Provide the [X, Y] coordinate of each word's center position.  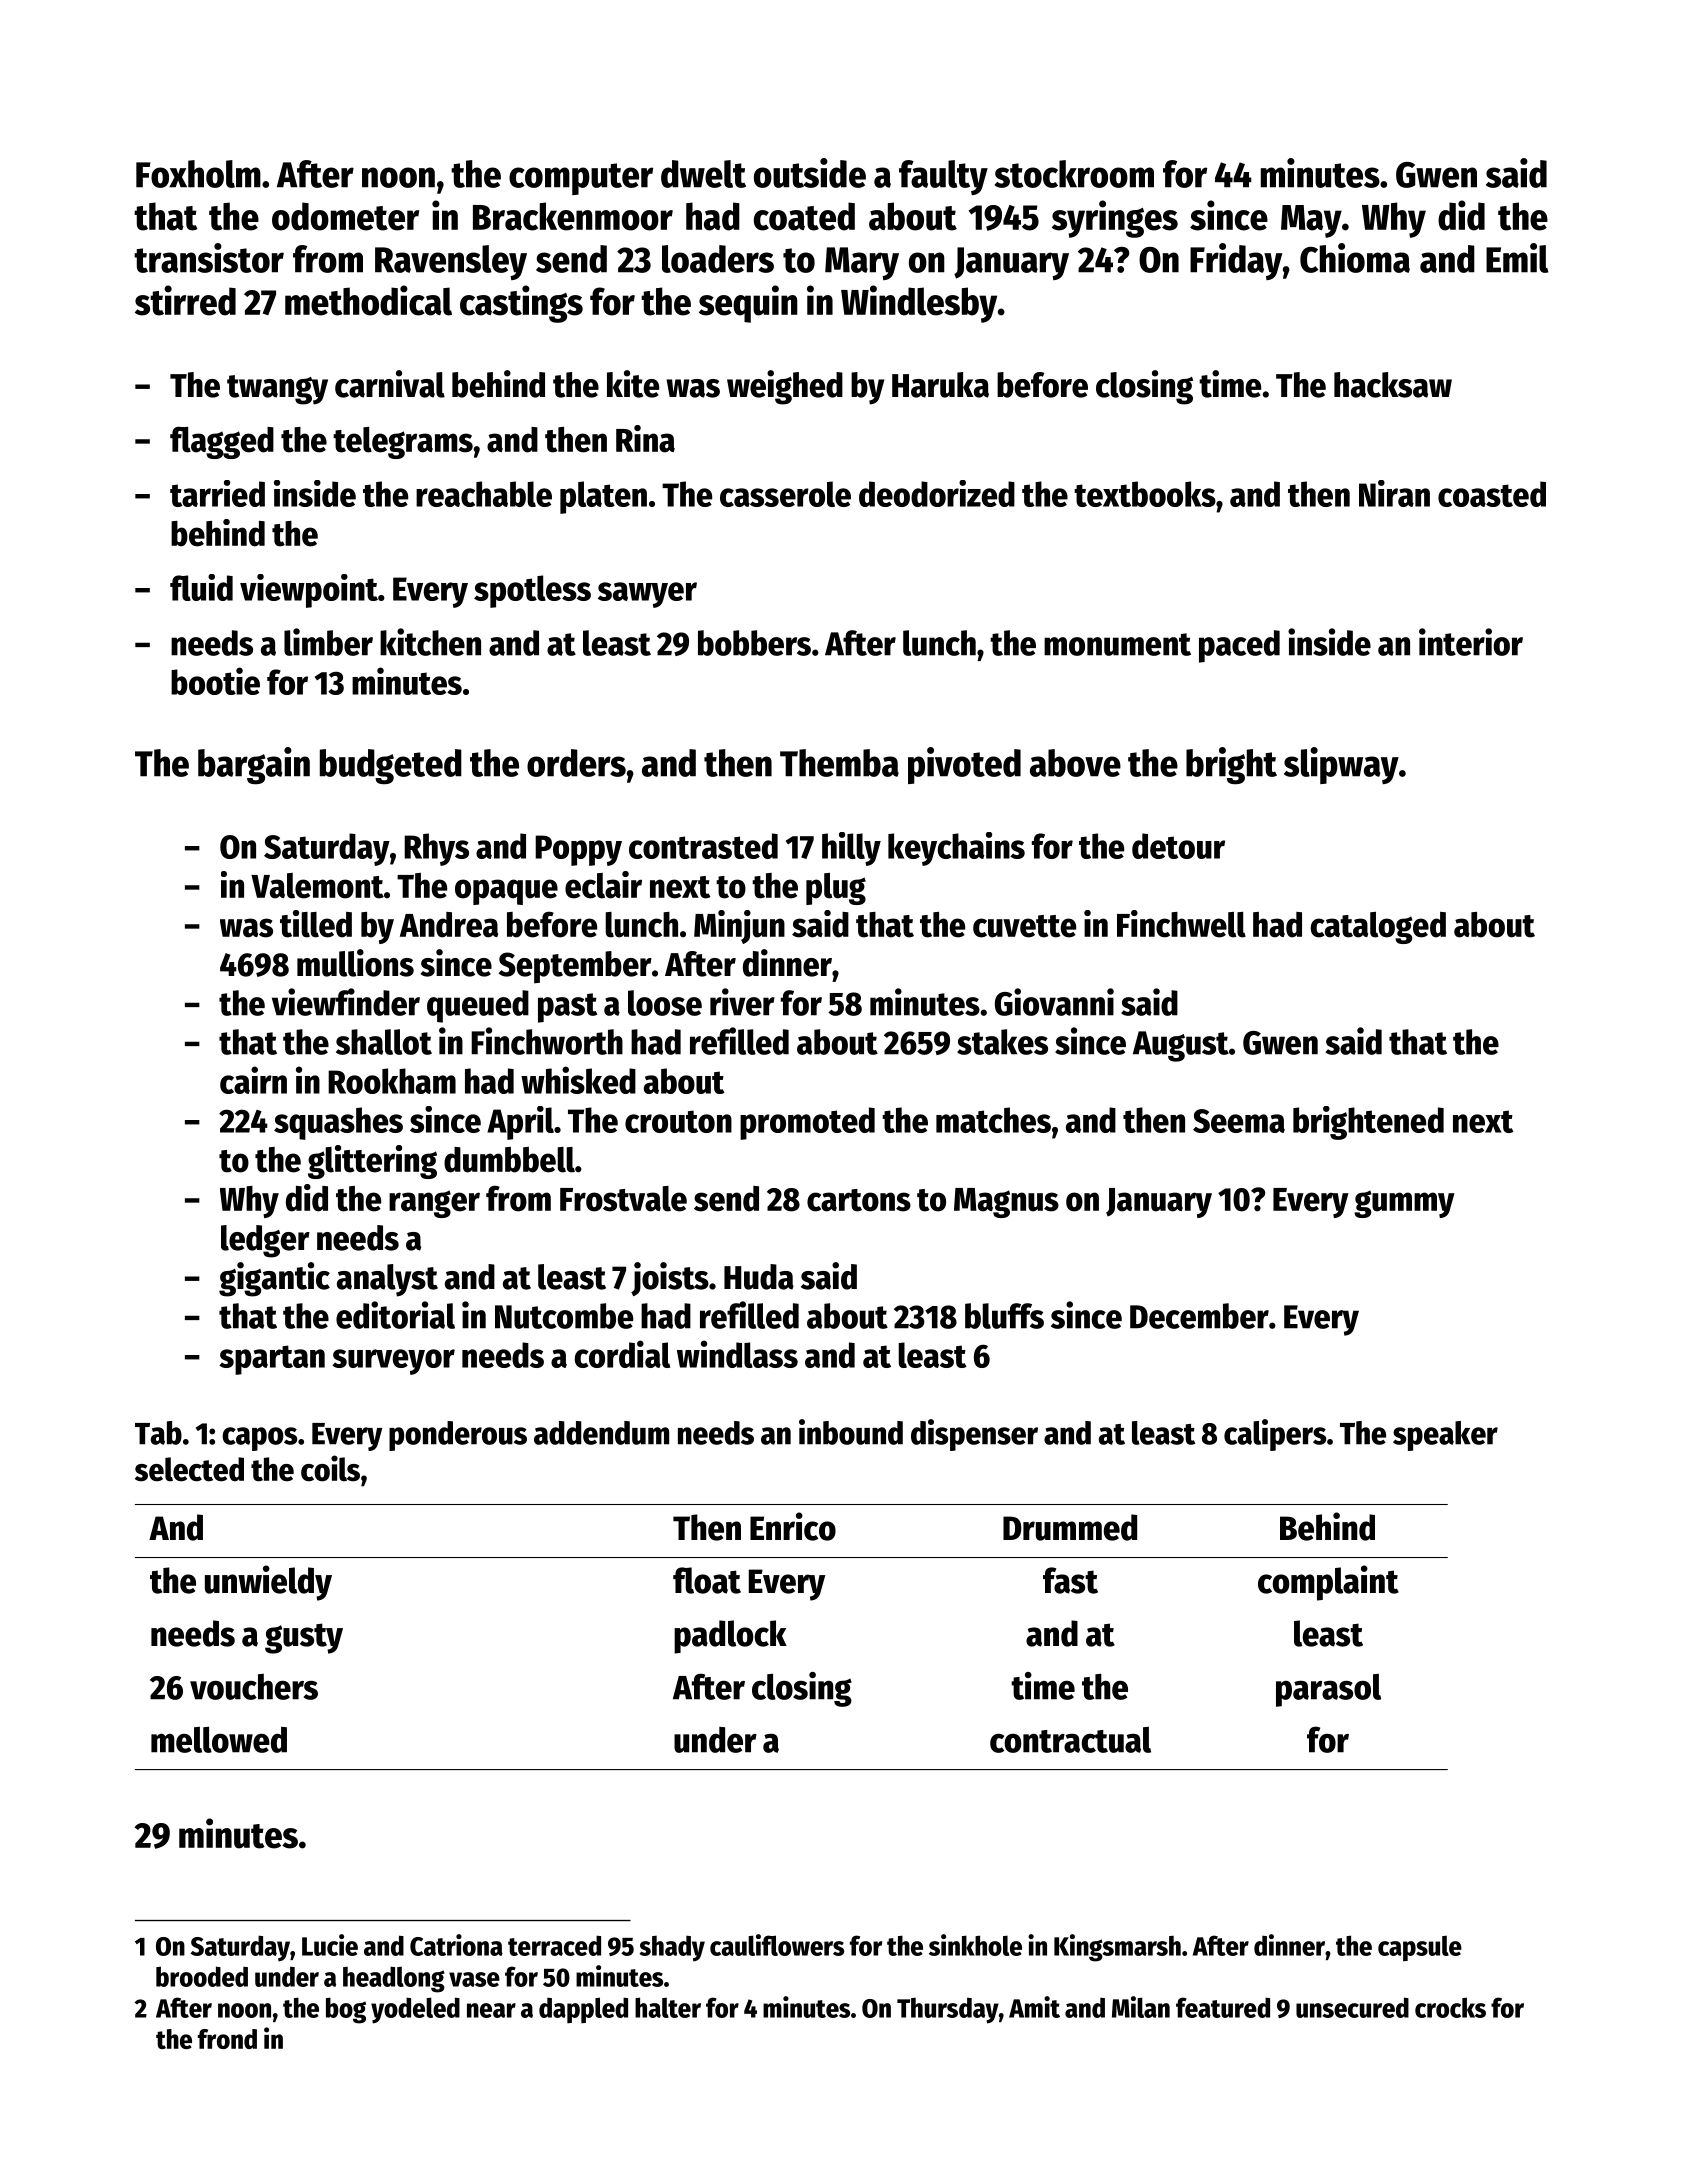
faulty [943, 177]
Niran [1394, 493]
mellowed [219, 1739]
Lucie [330, 1945]
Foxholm [198, 174]
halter [668, 2007]
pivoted [964, 765]
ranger [434, 1204]
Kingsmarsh [1117, 1948]
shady [672, 1948]
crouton [678, 1121]
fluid [201, 587]
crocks [1450, 2007]
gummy [1404, 1204]
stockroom [1074, 174]
